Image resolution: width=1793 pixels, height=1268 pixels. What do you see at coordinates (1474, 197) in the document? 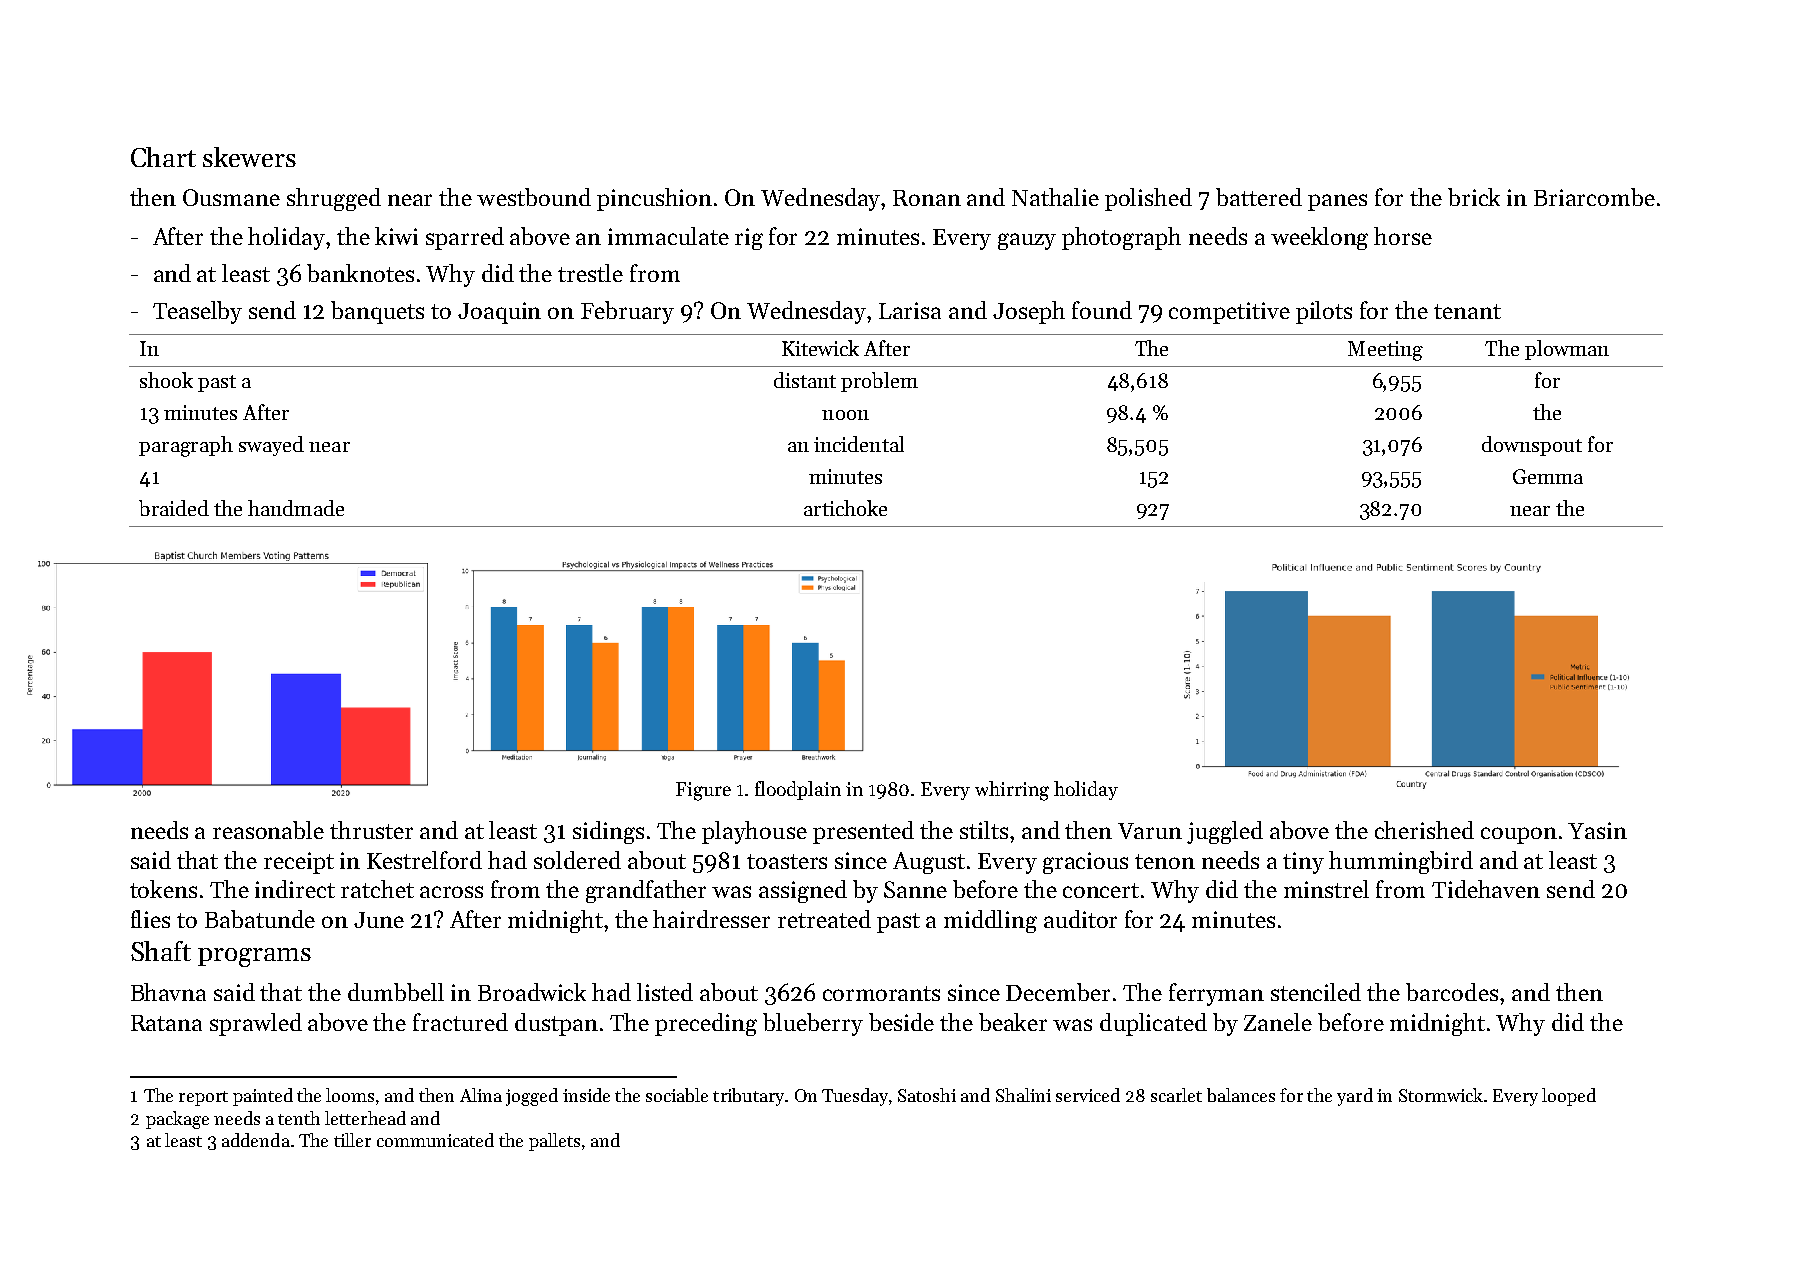
I see `brick` at bounding box center [1474, 197].
